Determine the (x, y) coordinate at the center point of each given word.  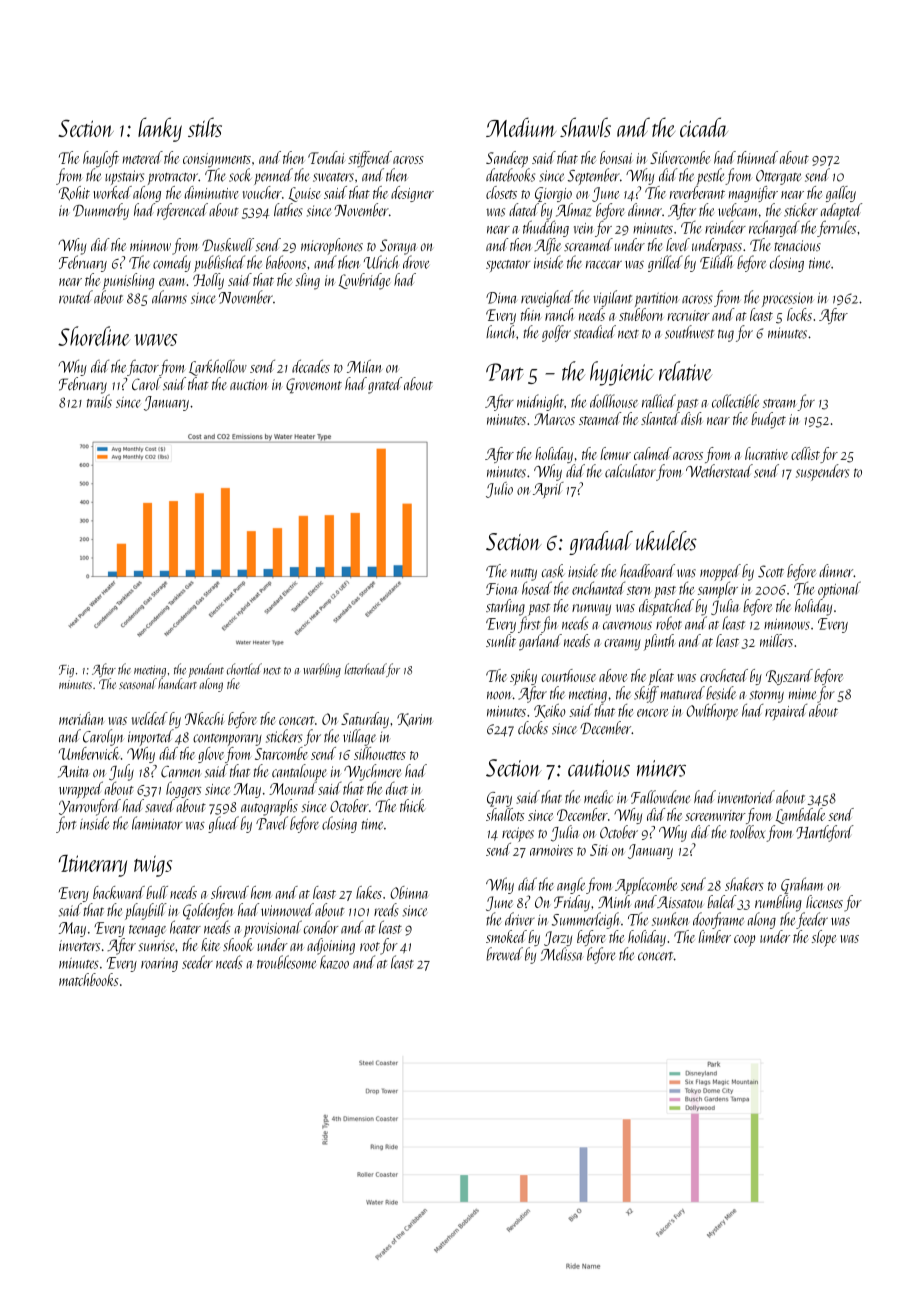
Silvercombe (680, 157)
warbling (322, 670)
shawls (585, 127)
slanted (660, 418)
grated (385, 385)
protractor (173, 178)
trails (99, 401)
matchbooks (89, 979)
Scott (771, 571)
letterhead (365, 669)
